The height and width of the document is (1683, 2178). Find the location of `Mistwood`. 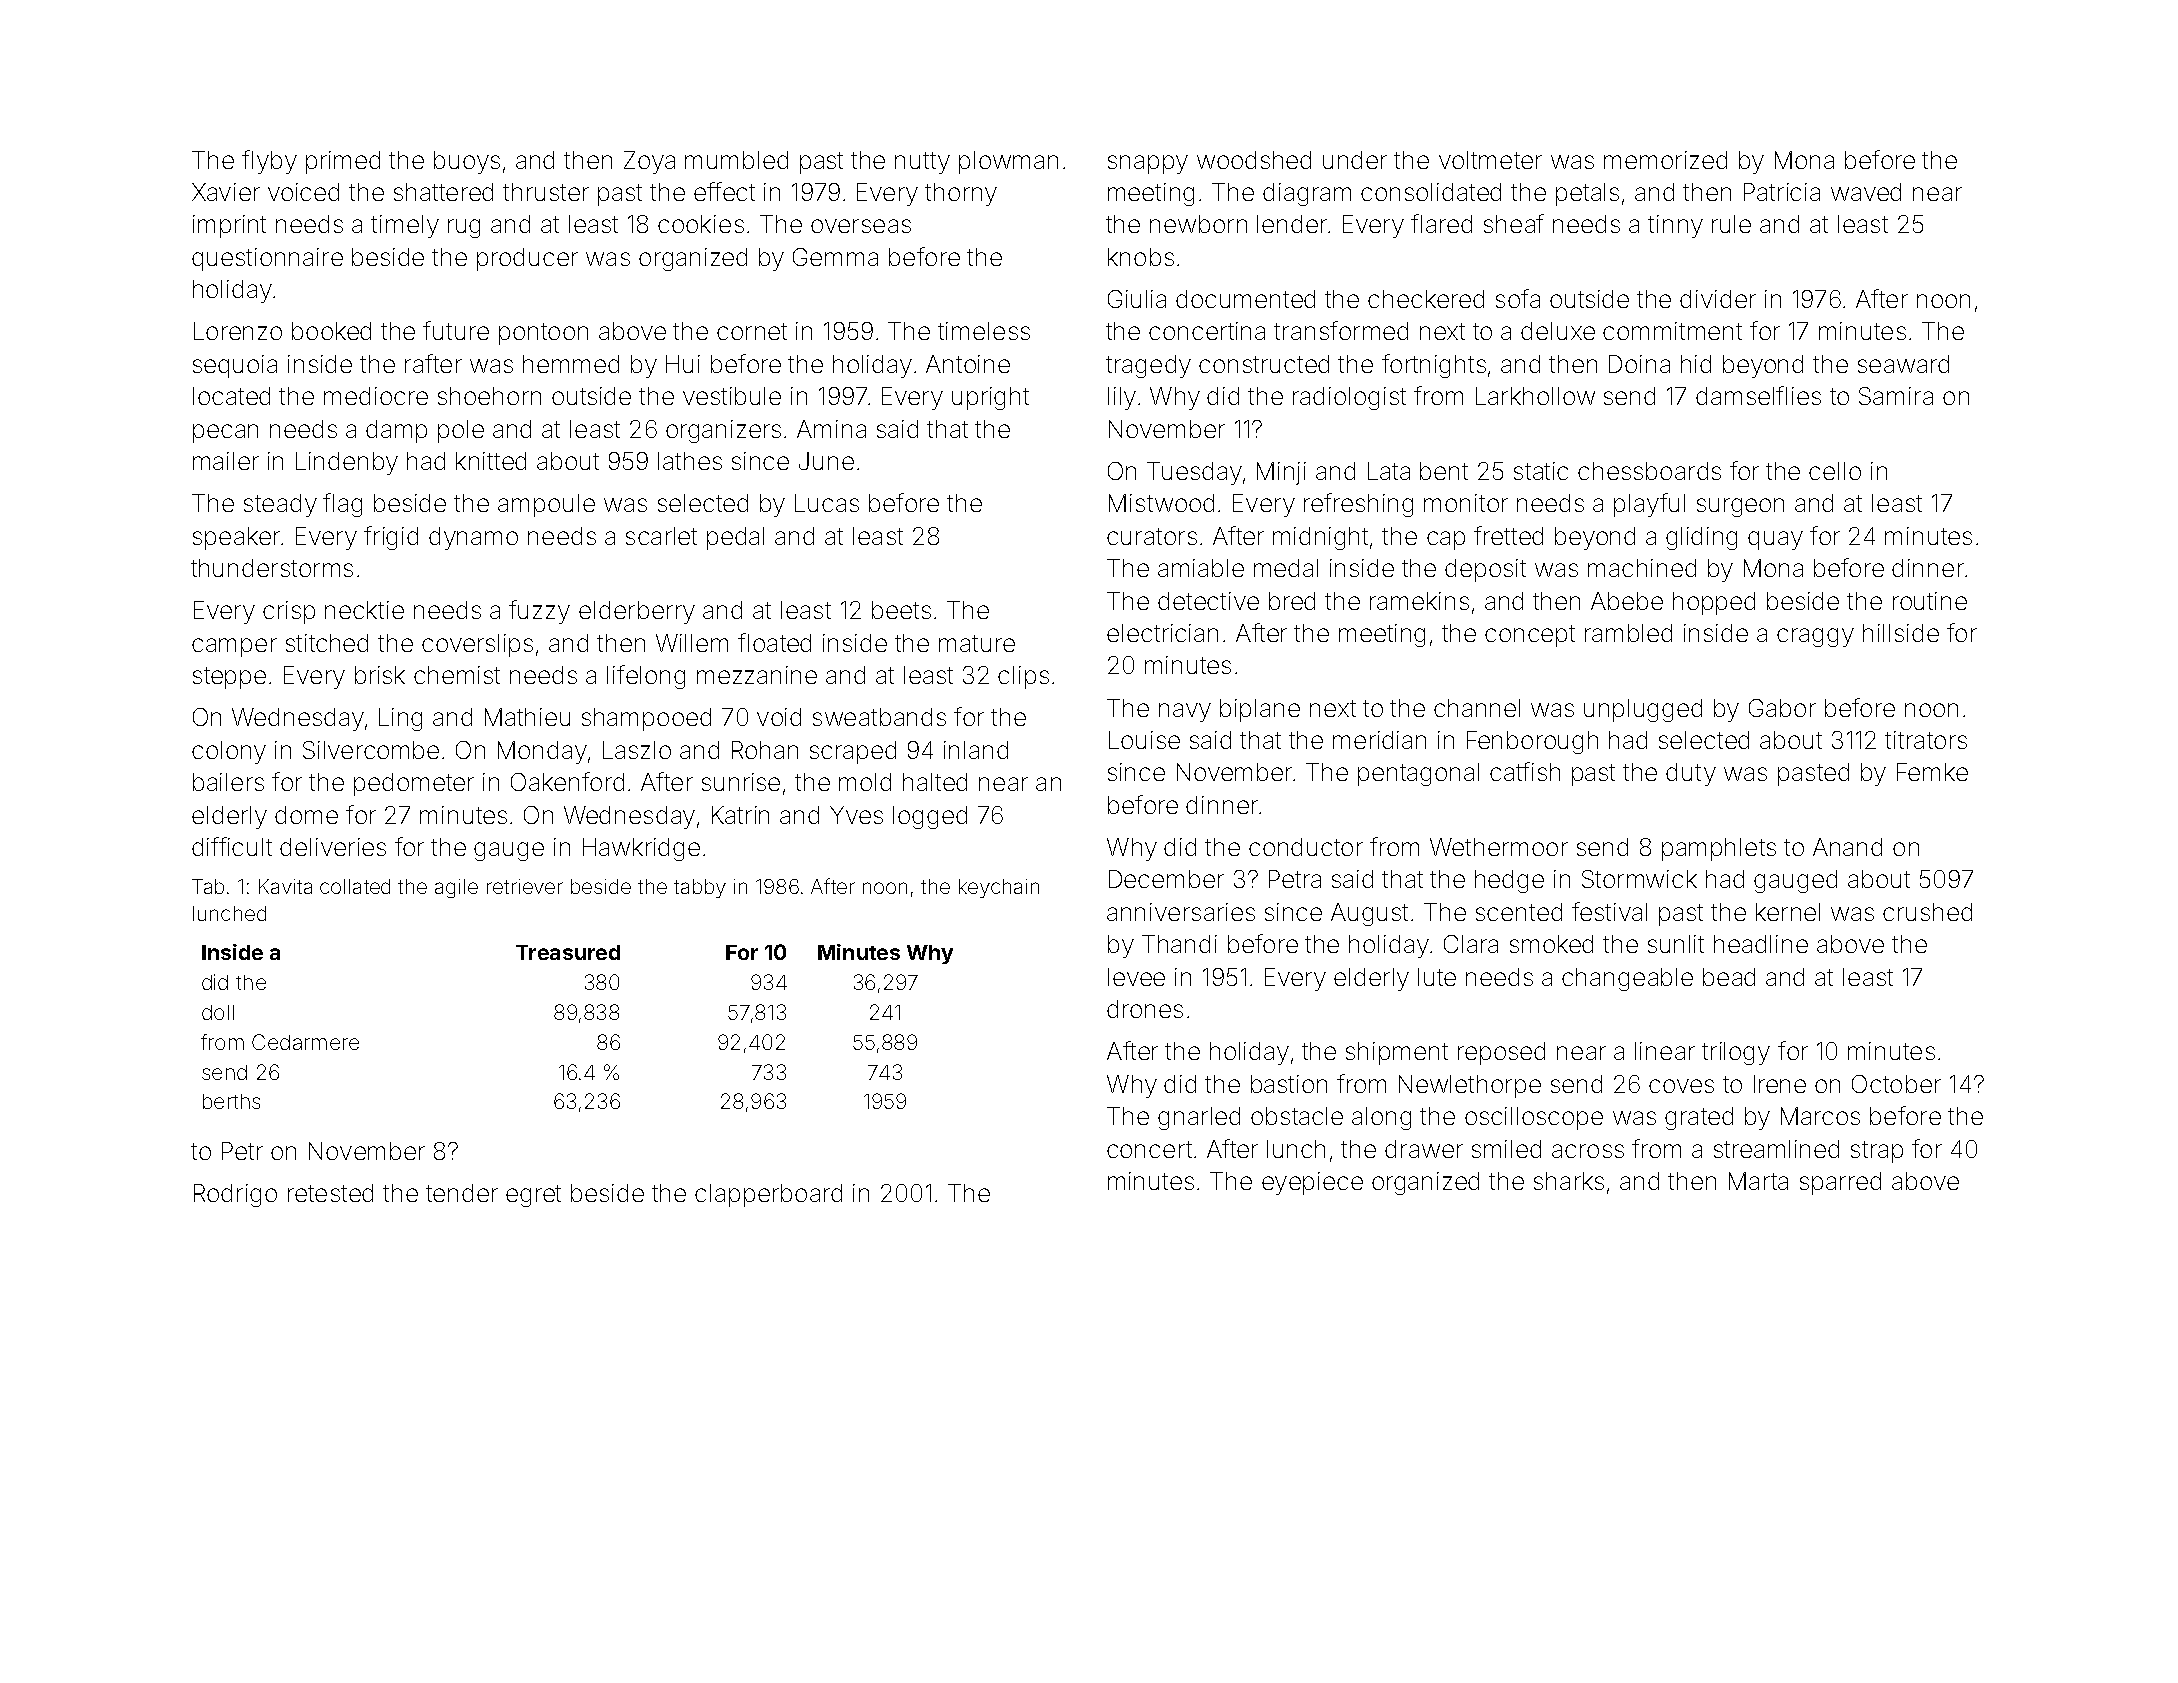

Mistwood is located at coordinates (1161, 503).
